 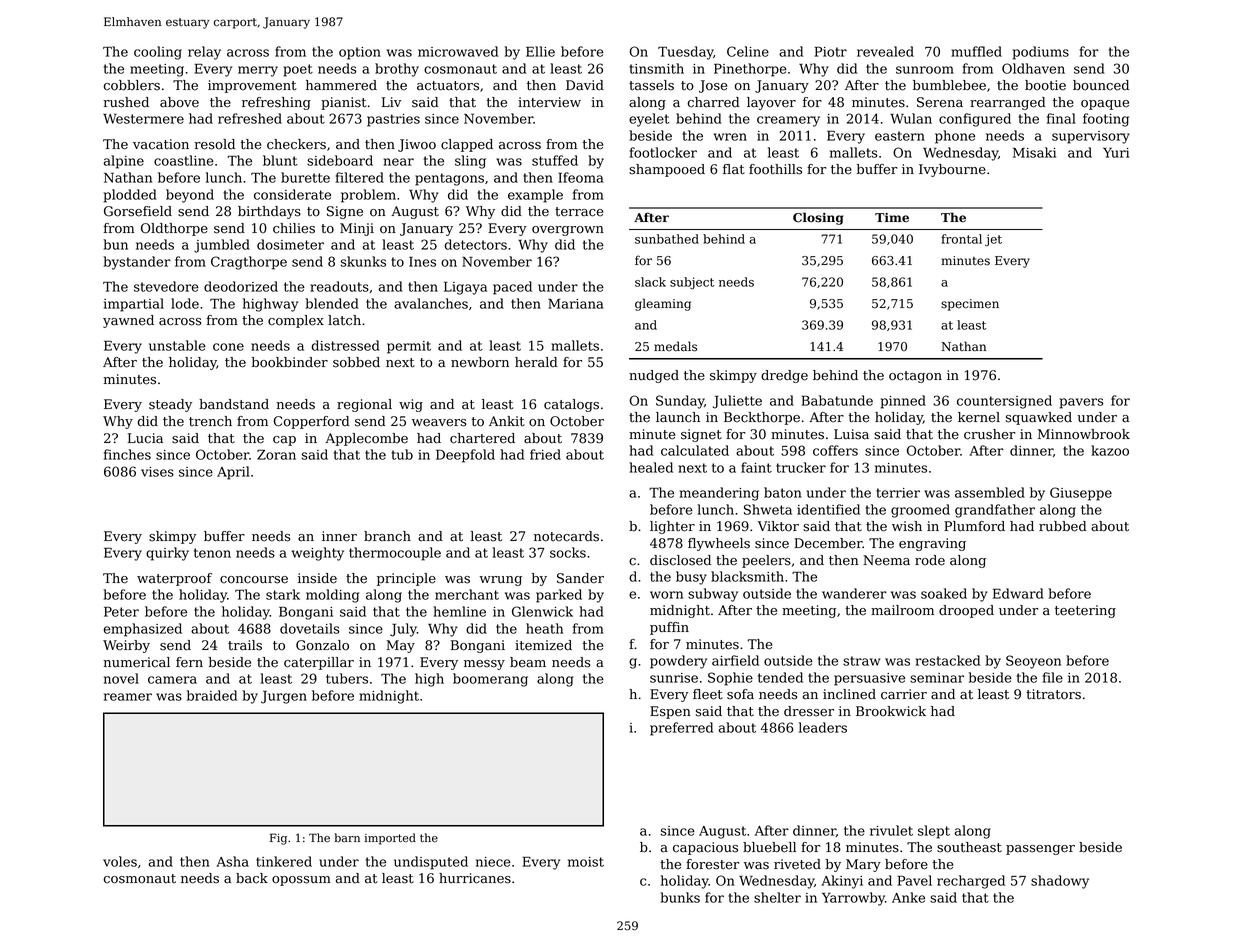 What do you see at coordinates (885, 51) in the screenshot?
I see `revealed` at bounding box center [885, 51].
